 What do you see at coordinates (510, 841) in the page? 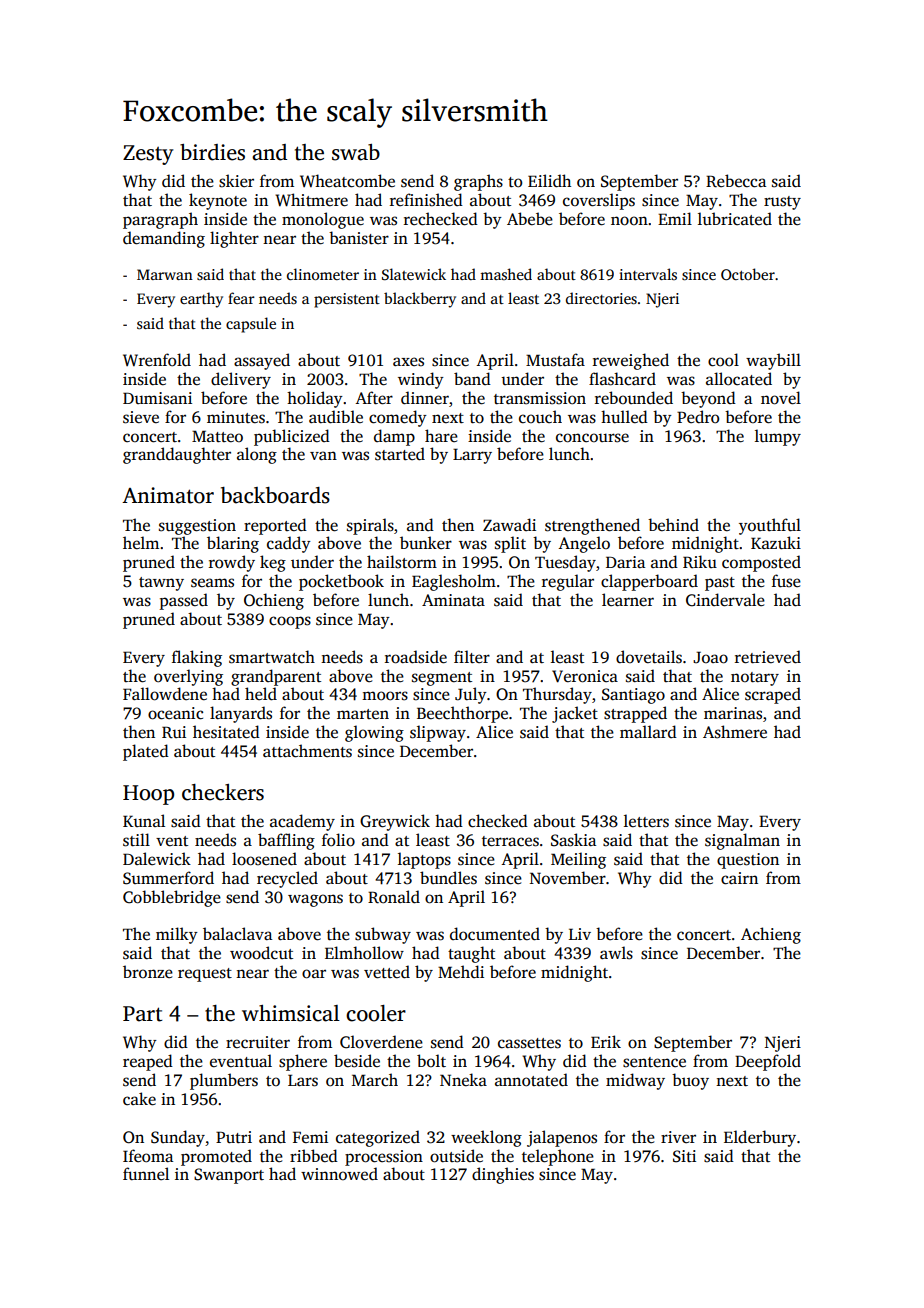
I see `terraces` at bounding box center [510, 841].
